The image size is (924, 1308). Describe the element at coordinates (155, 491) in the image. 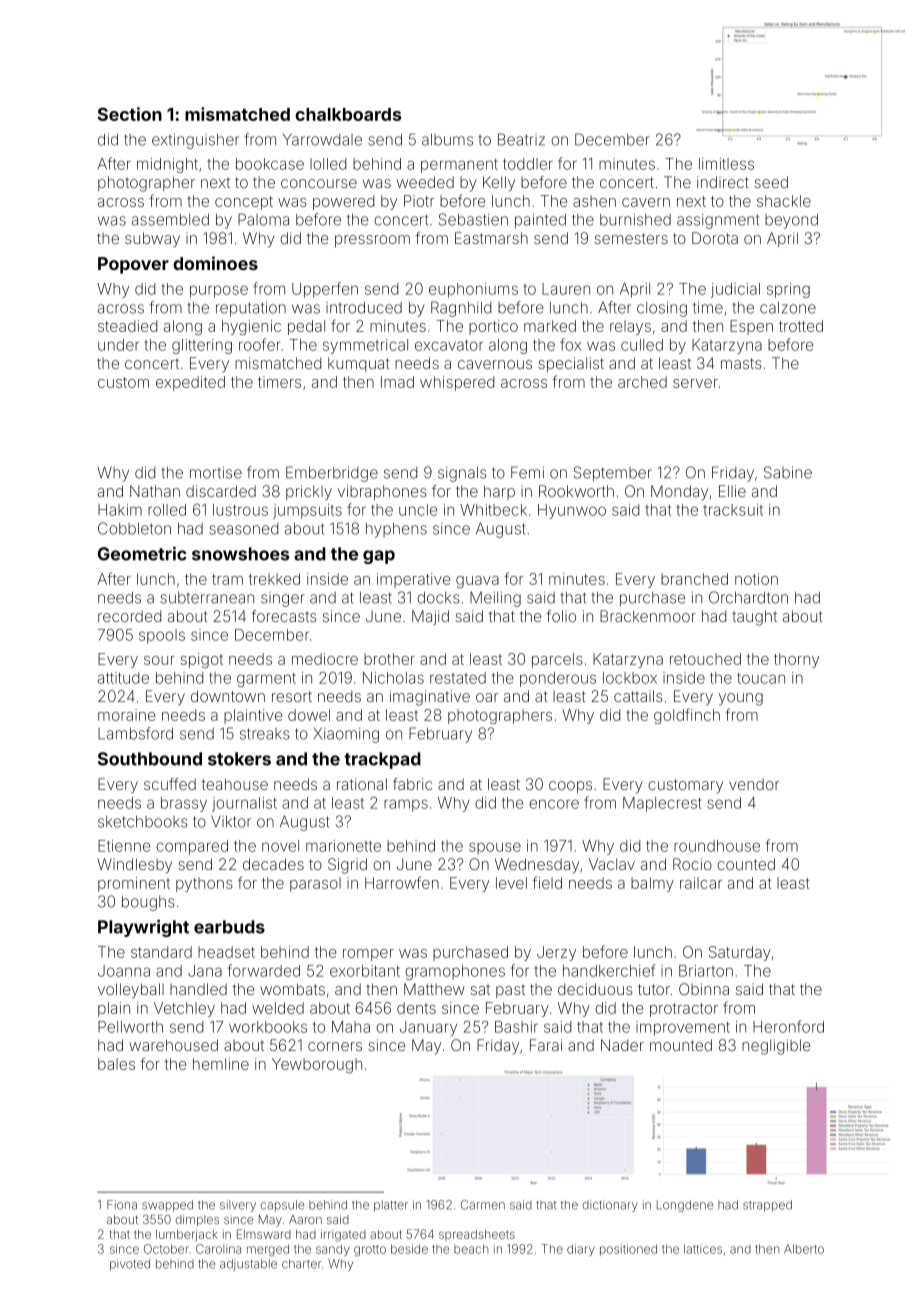

I see `Nathan` at that location.
